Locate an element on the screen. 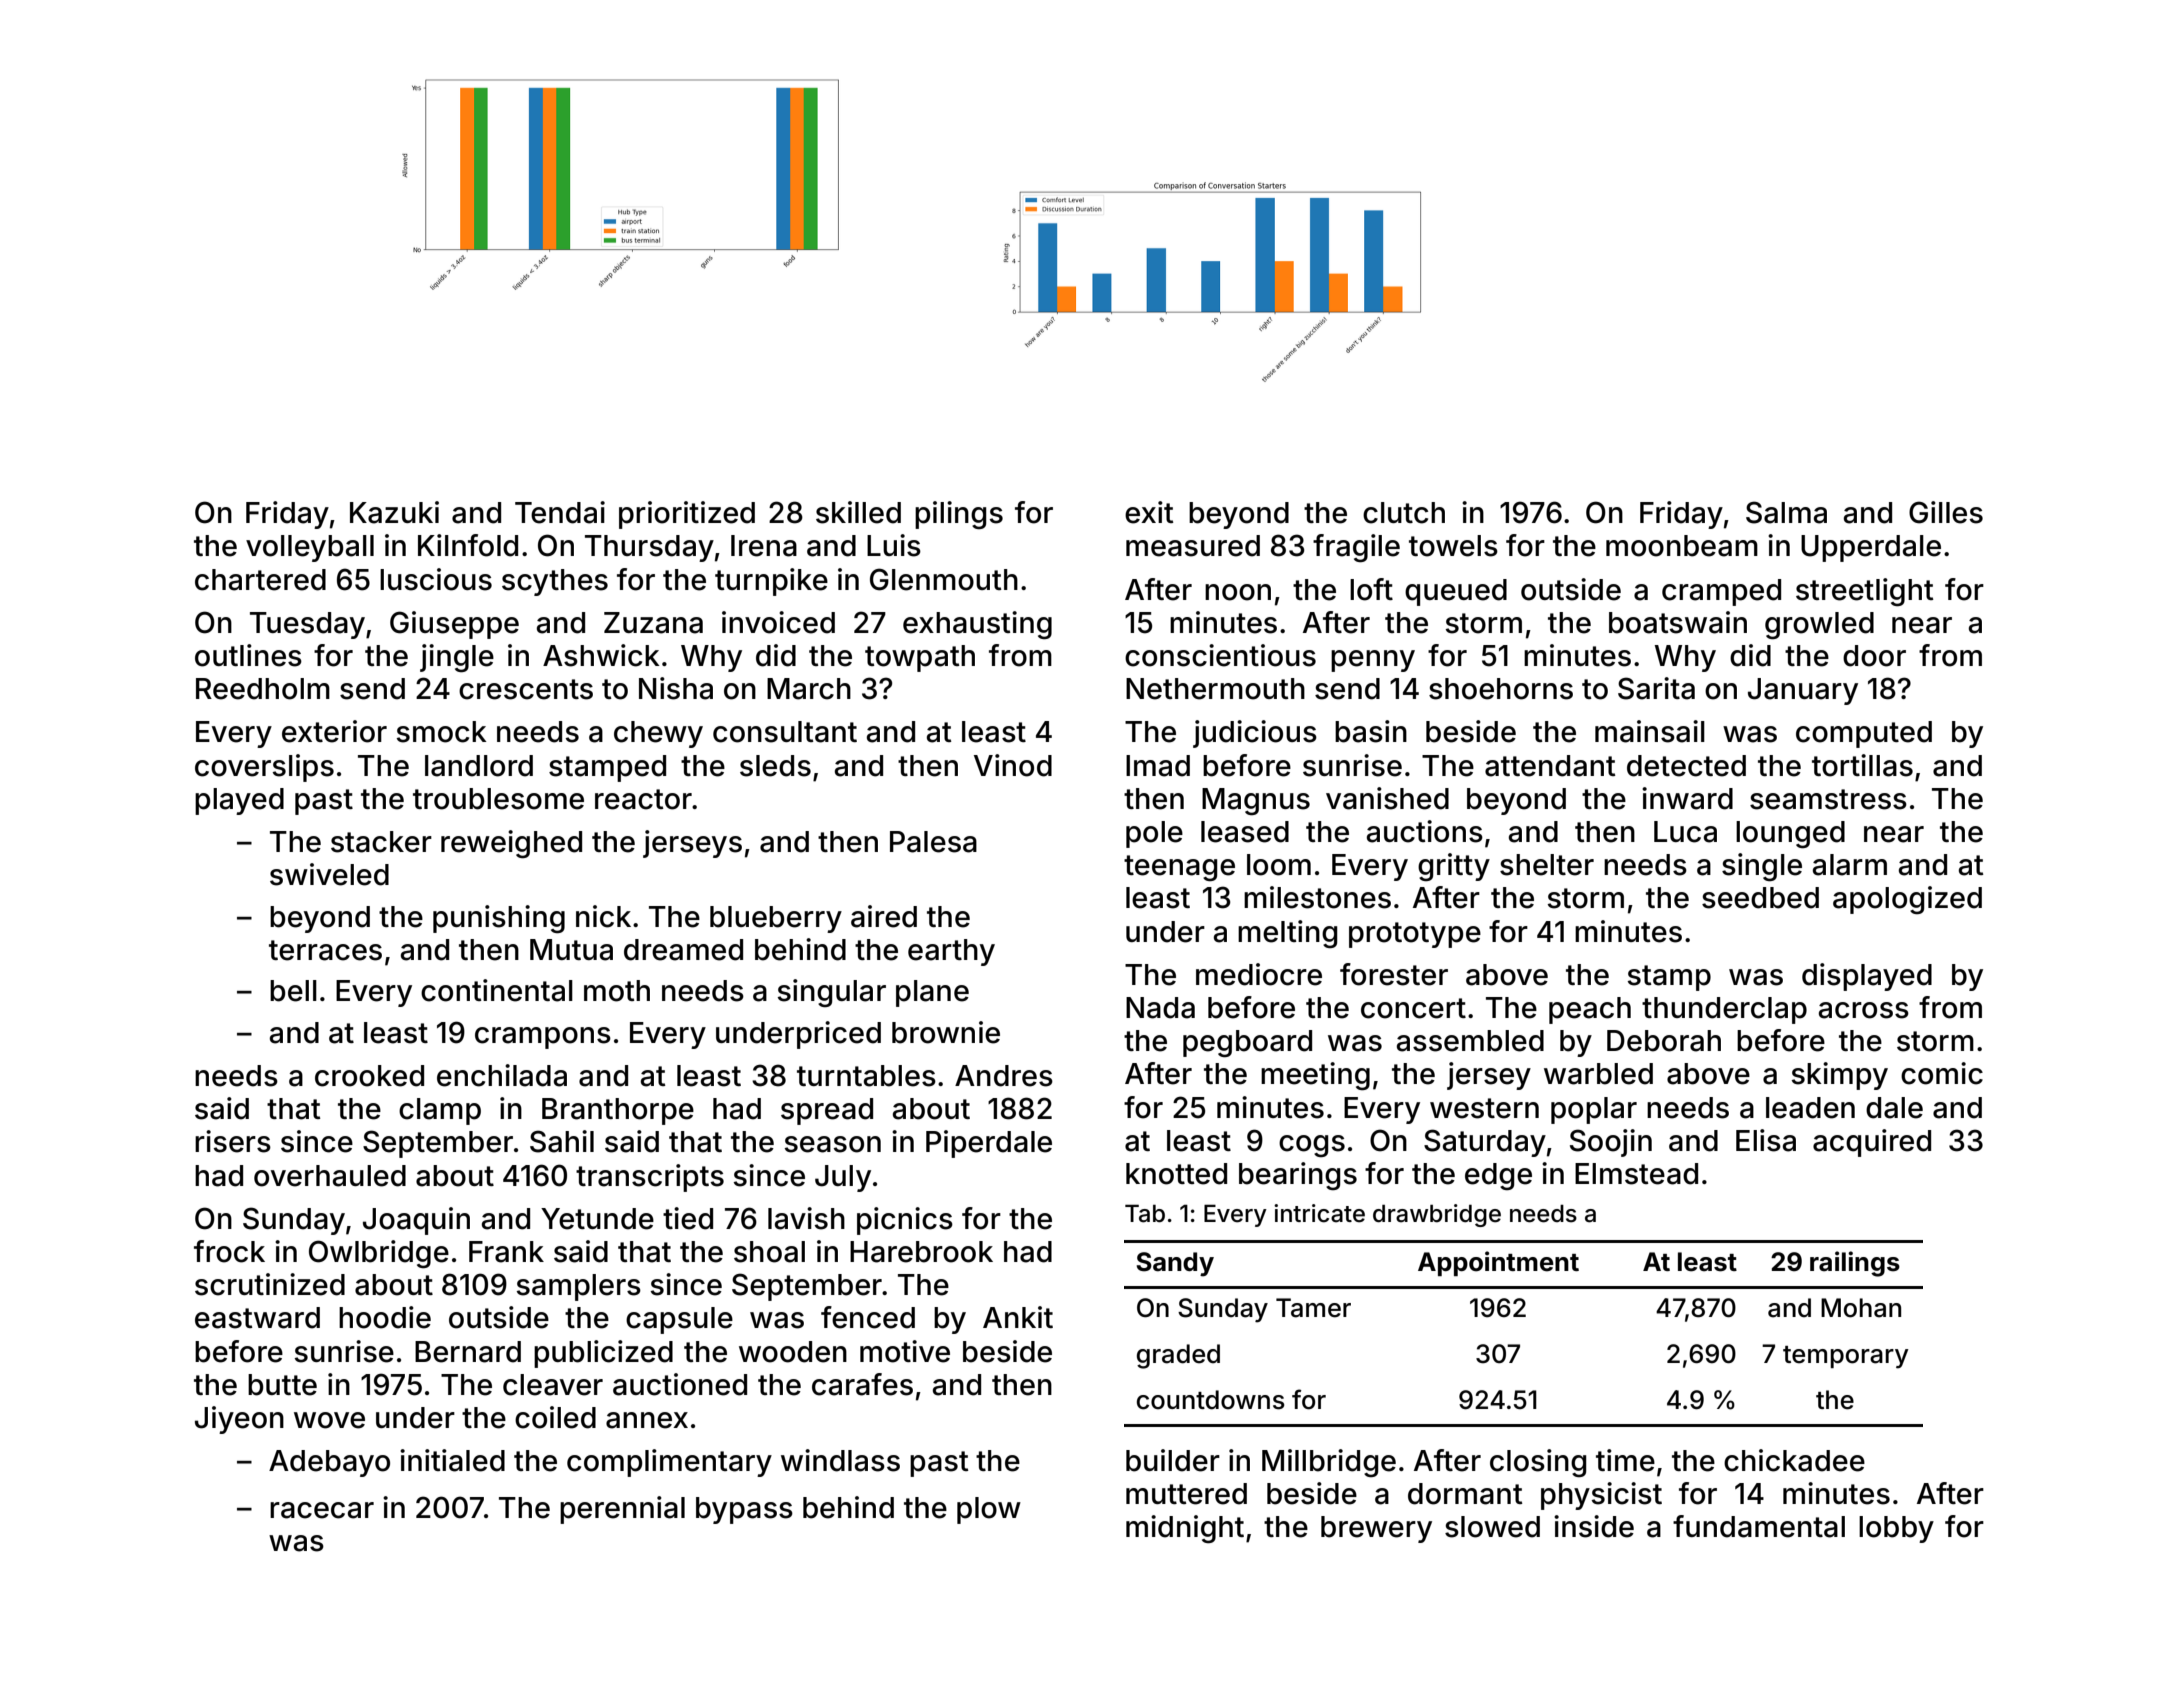 The width and height of the screenshot is (2178, 1683). risers is located at coordinates (233, 1141).
